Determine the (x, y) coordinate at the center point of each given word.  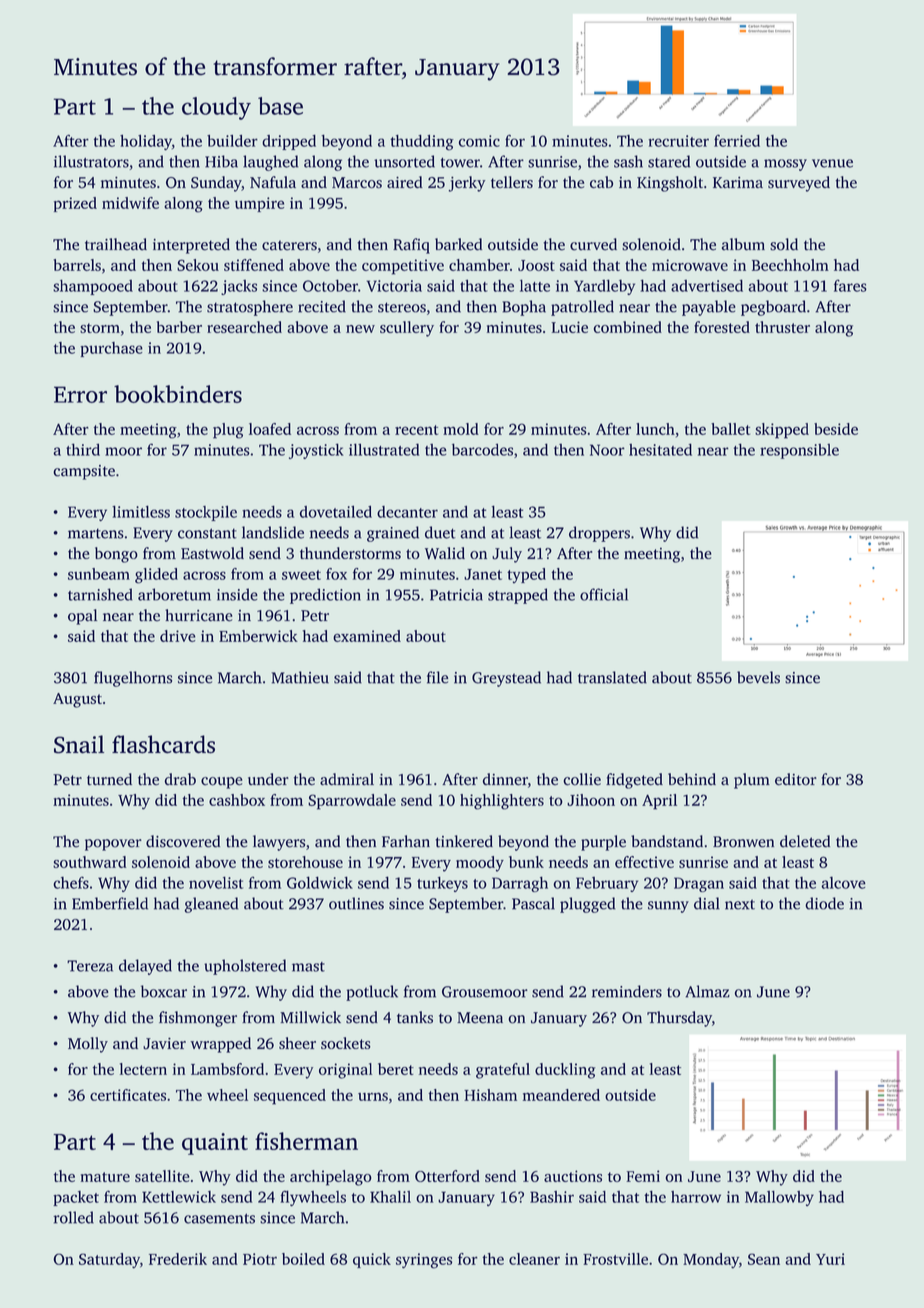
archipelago (330, 1178)
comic (479, 141)
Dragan (699, 884)
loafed (270, 429)
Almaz (707, 991)
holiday (146, 142)
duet (440, 532)
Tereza (90, 966)
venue (832, 163)
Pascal (533, 903)
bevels (758, 677)
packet (76, 1198)
